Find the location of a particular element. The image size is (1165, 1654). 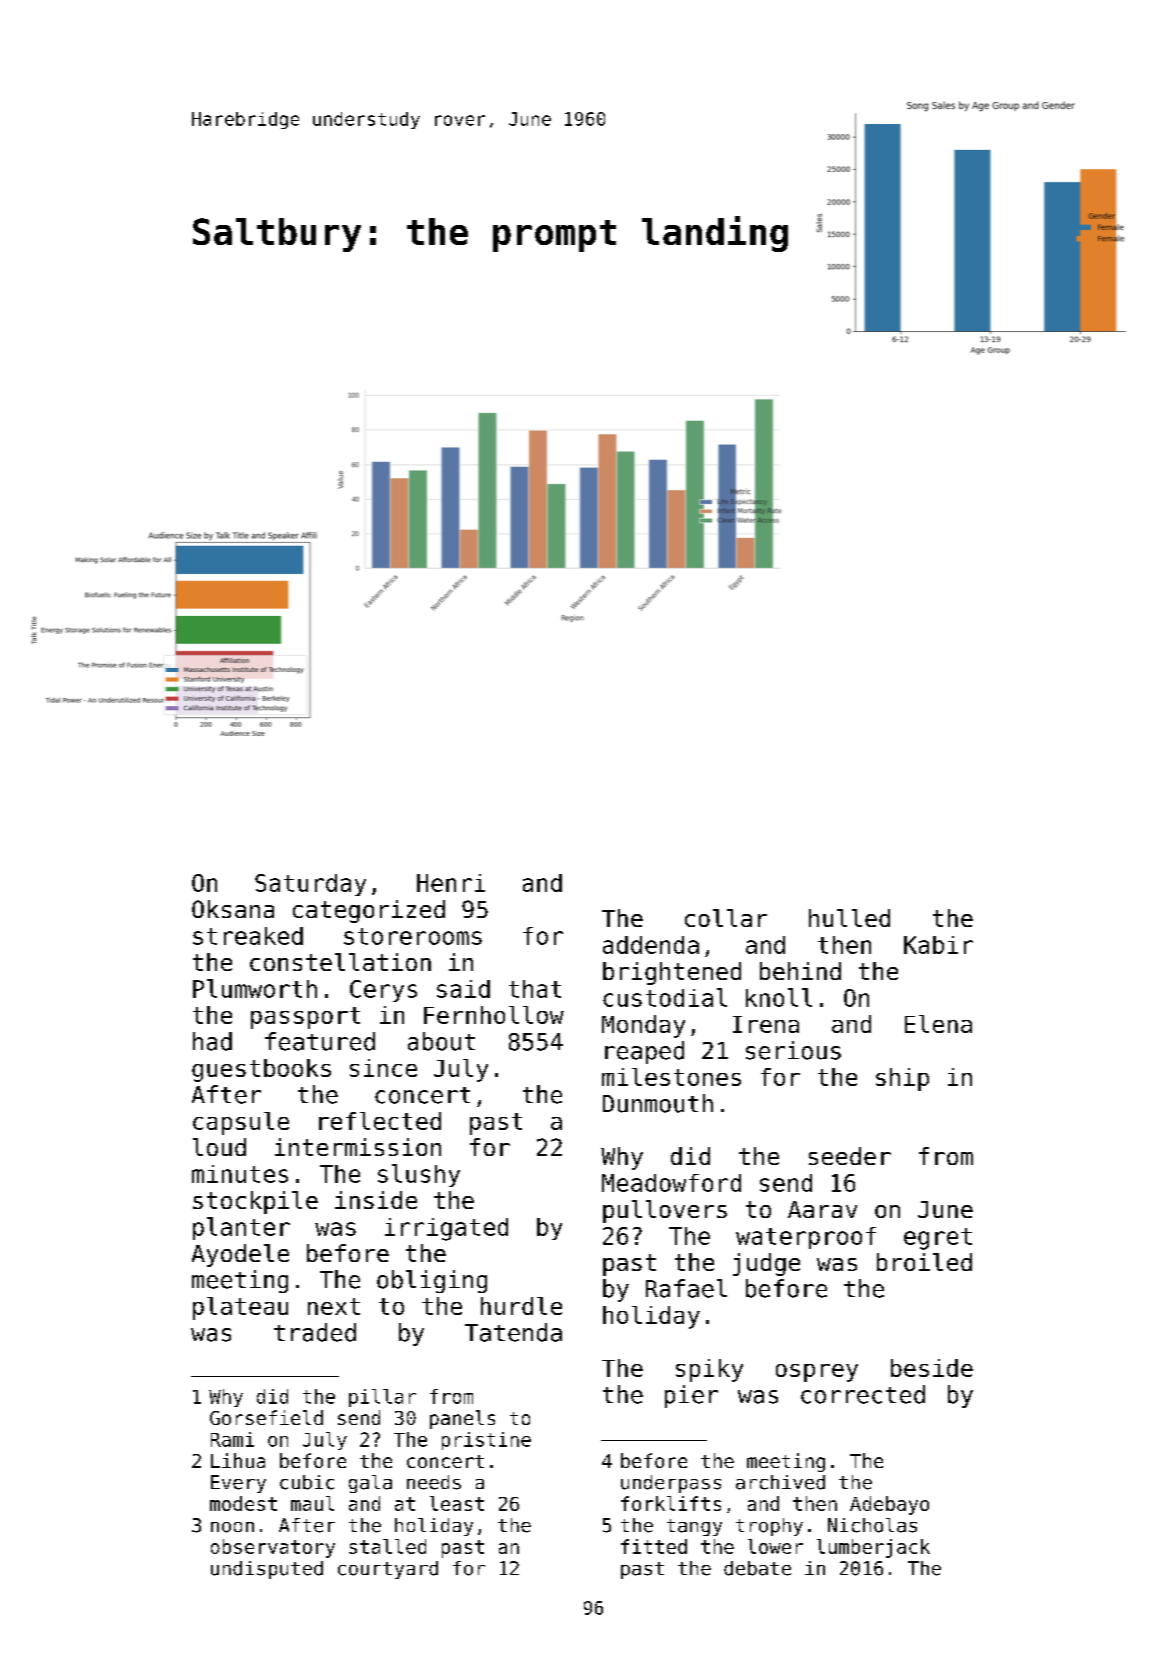

categorized is located at coordinates (369, 911).
